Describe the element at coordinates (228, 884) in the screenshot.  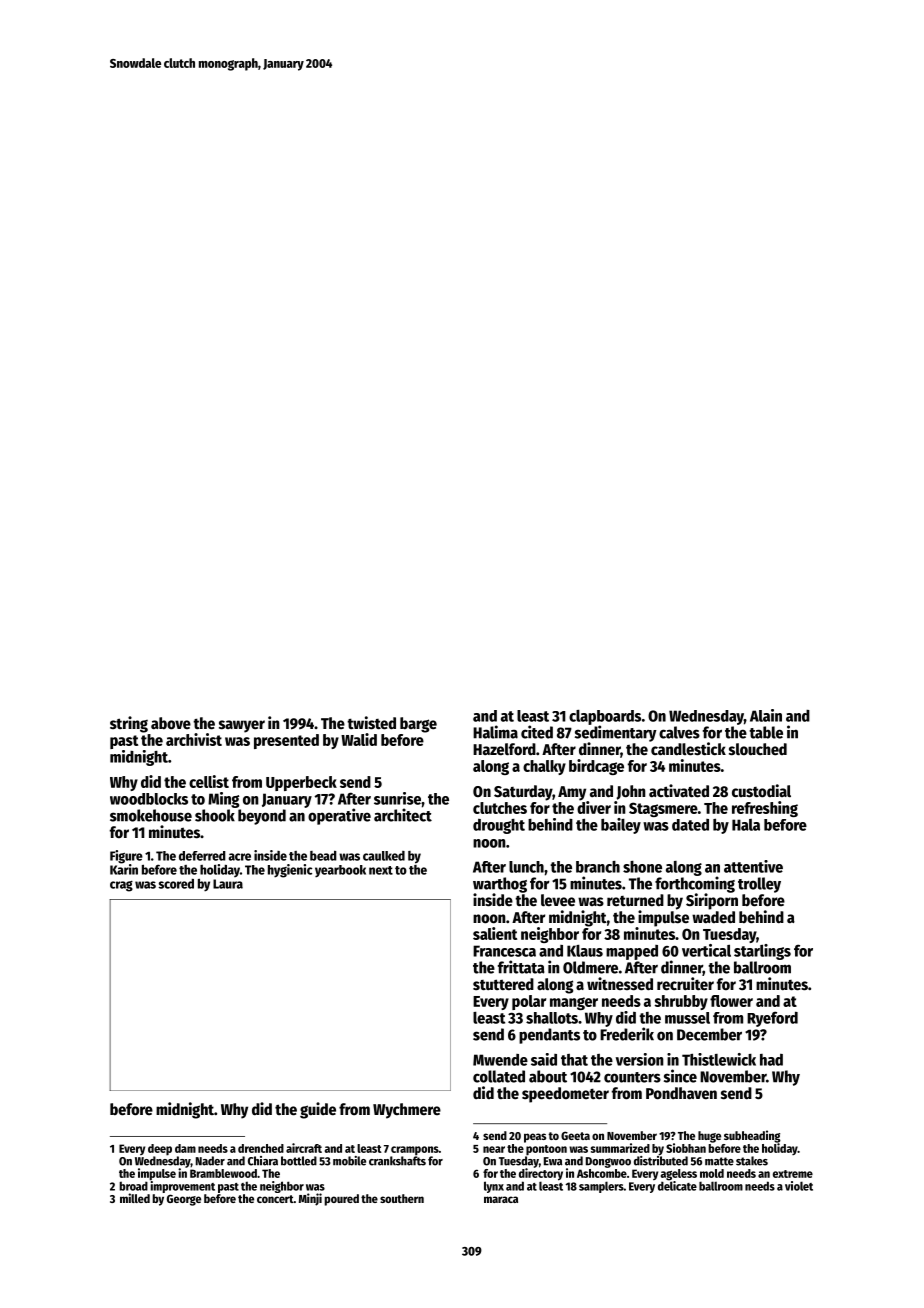
I see `Laura` at that location.
